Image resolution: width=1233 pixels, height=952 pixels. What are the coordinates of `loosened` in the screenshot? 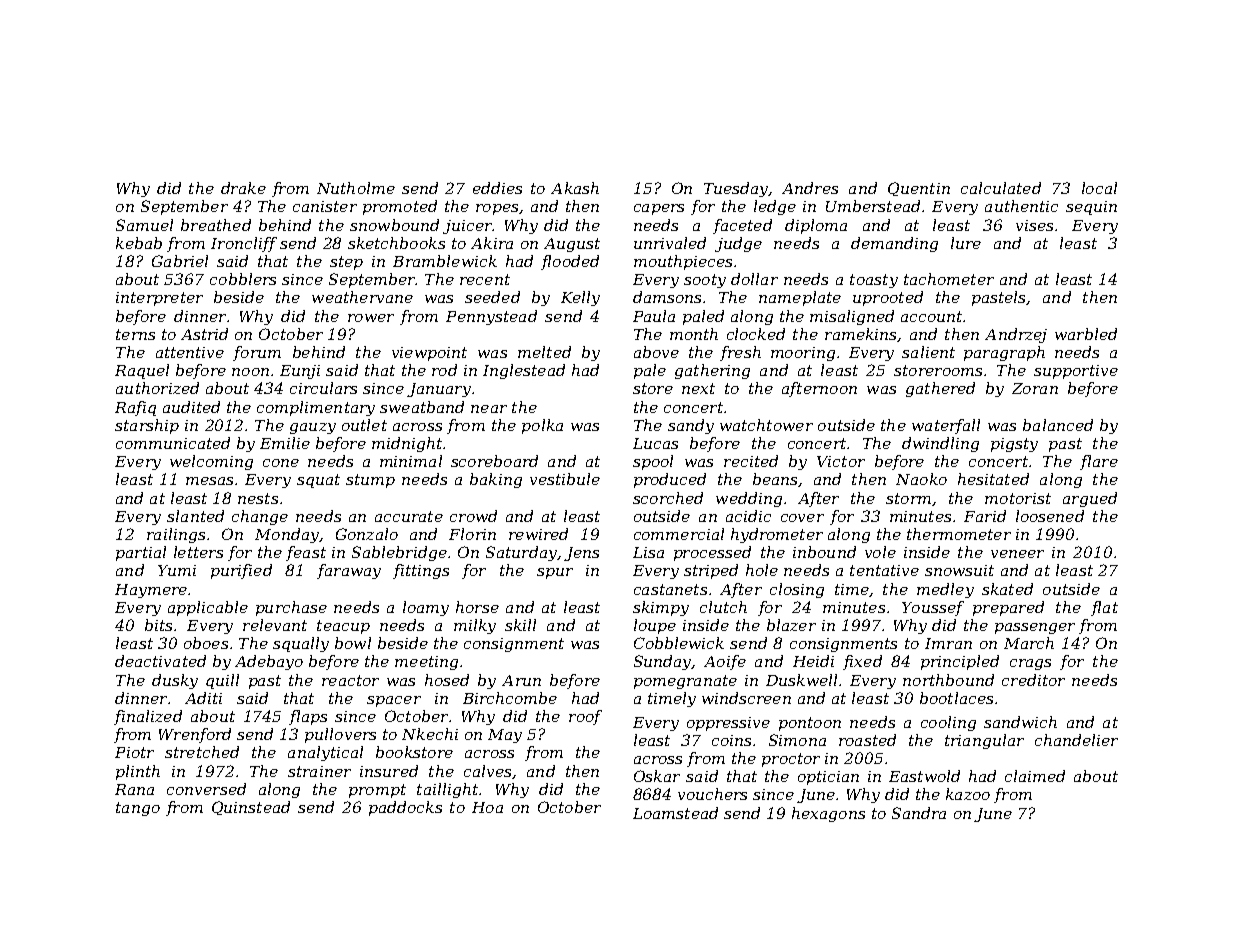 It's located at (1050, 516).
